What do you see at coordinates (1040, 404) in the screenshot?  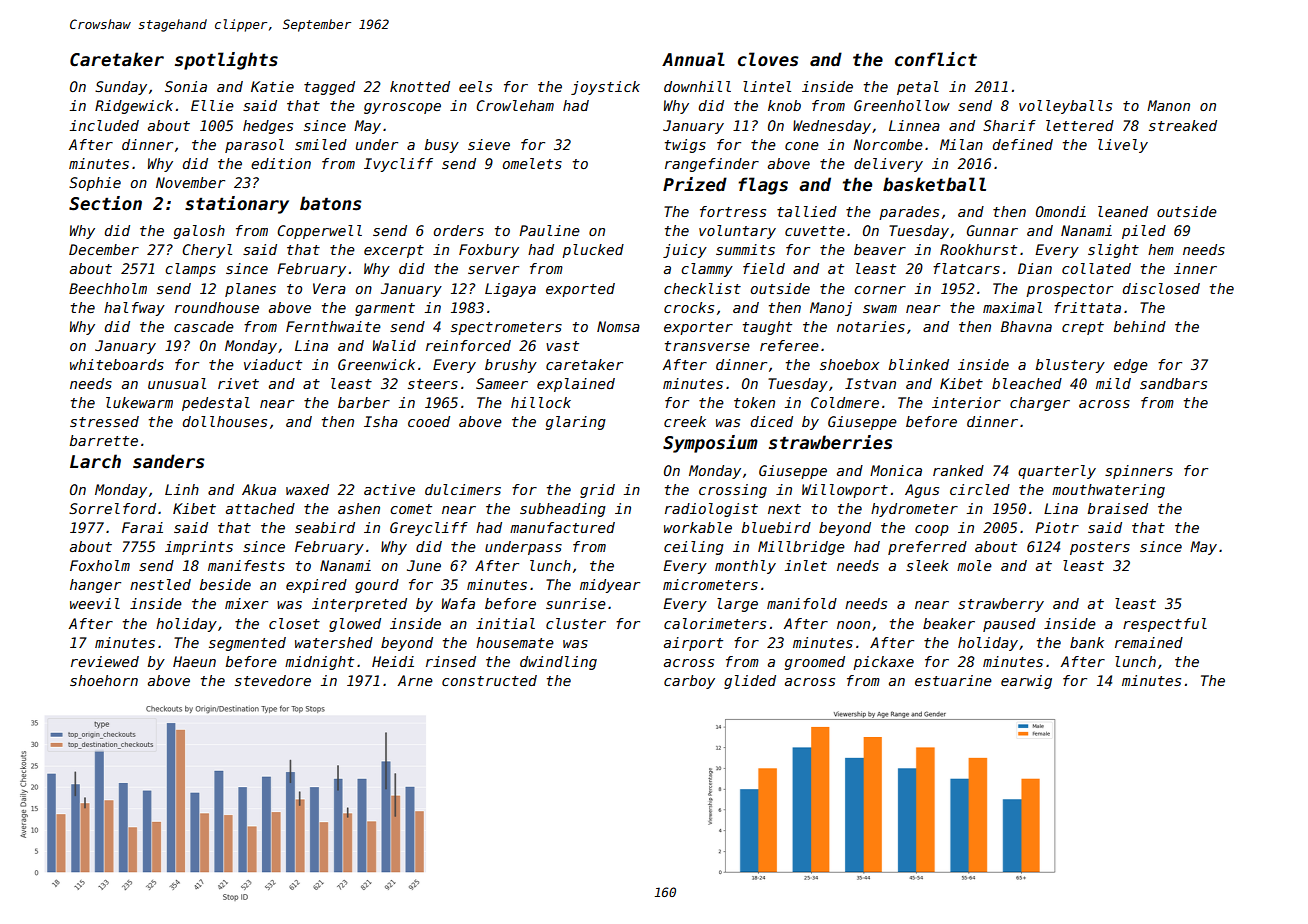 I see `charger` at bounding box center [1040, 404].
